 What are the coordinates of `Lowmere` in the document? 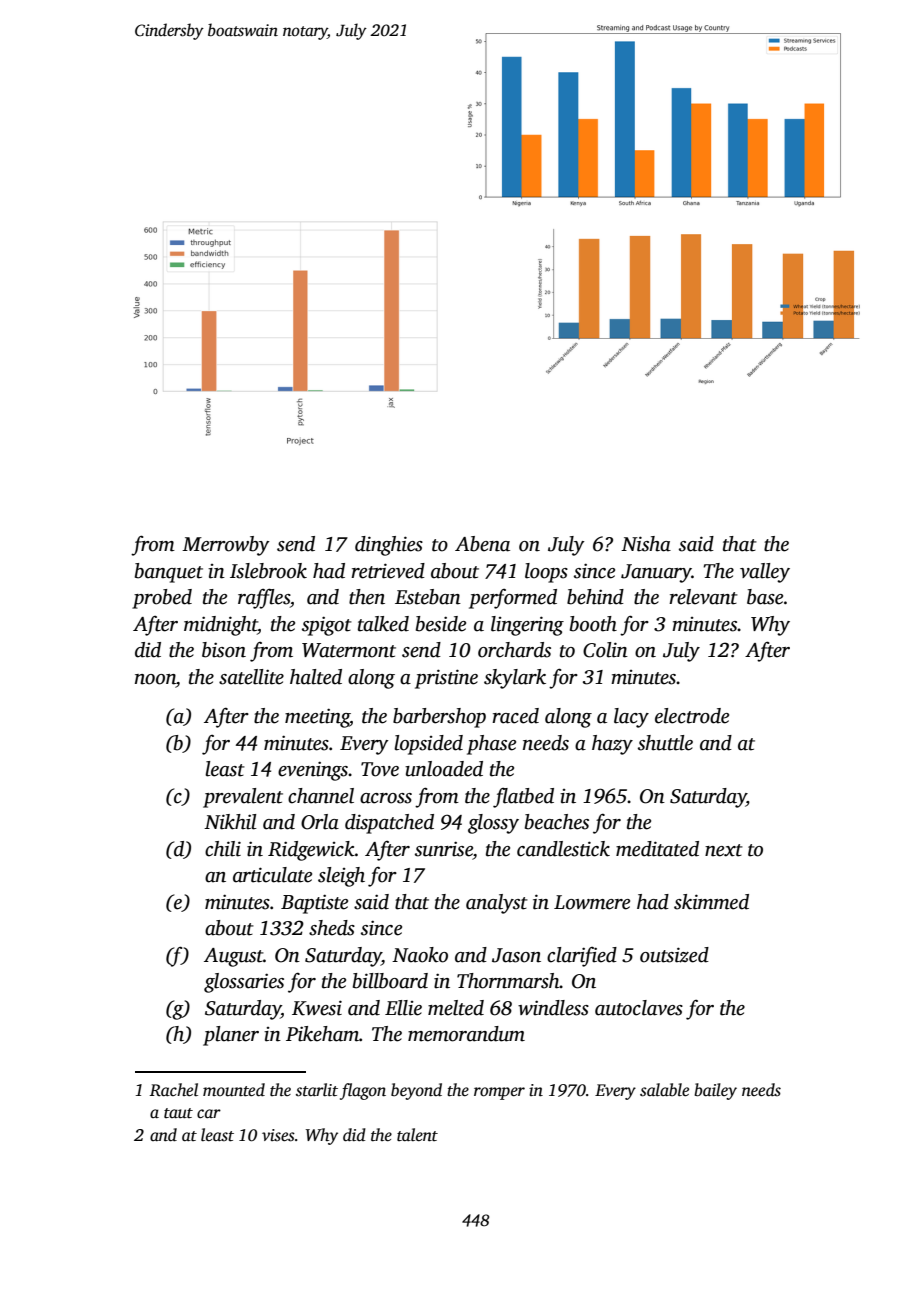 It's located at (592, 902).
